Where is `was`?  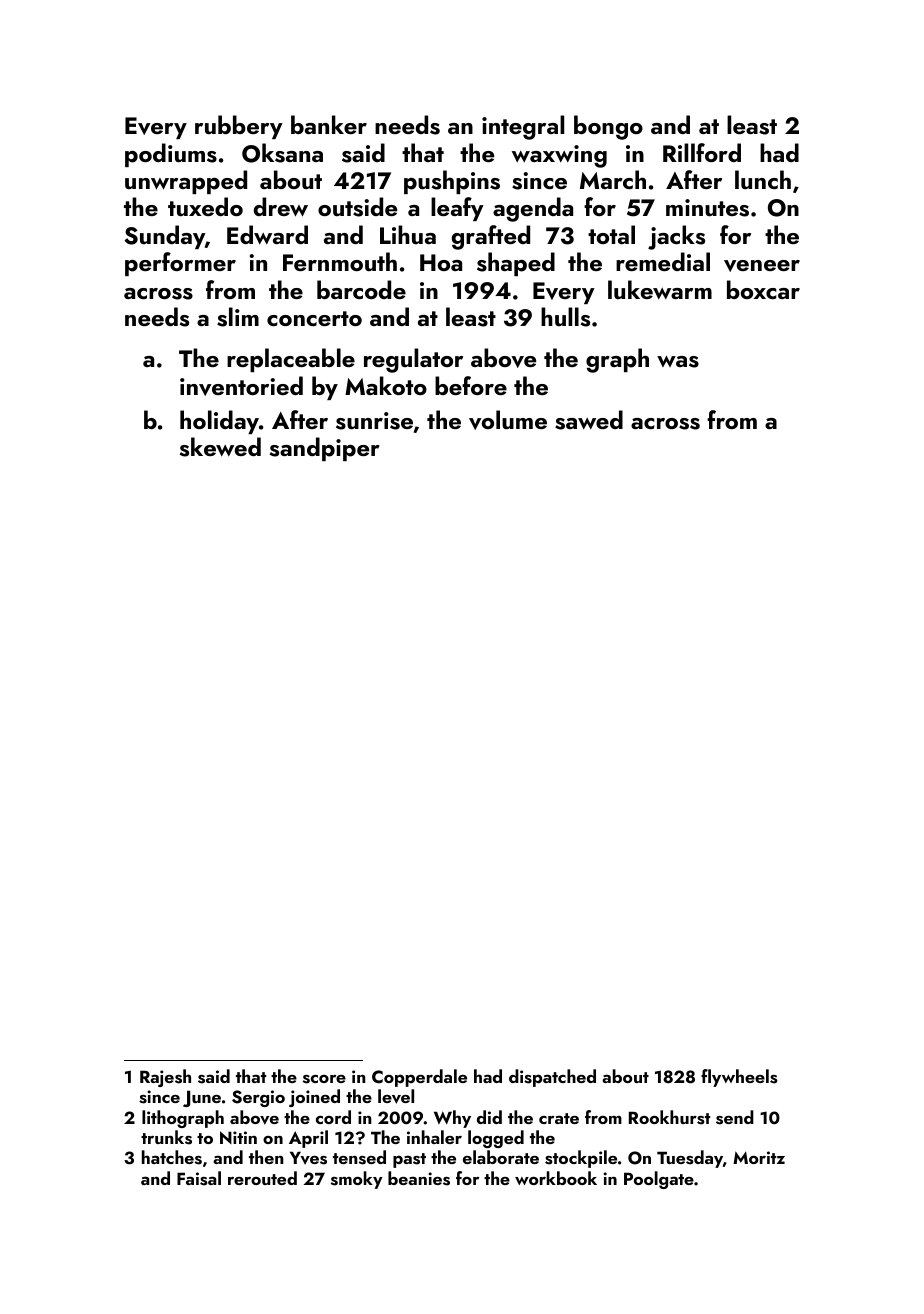
was is located at coordinates (678, 362).
